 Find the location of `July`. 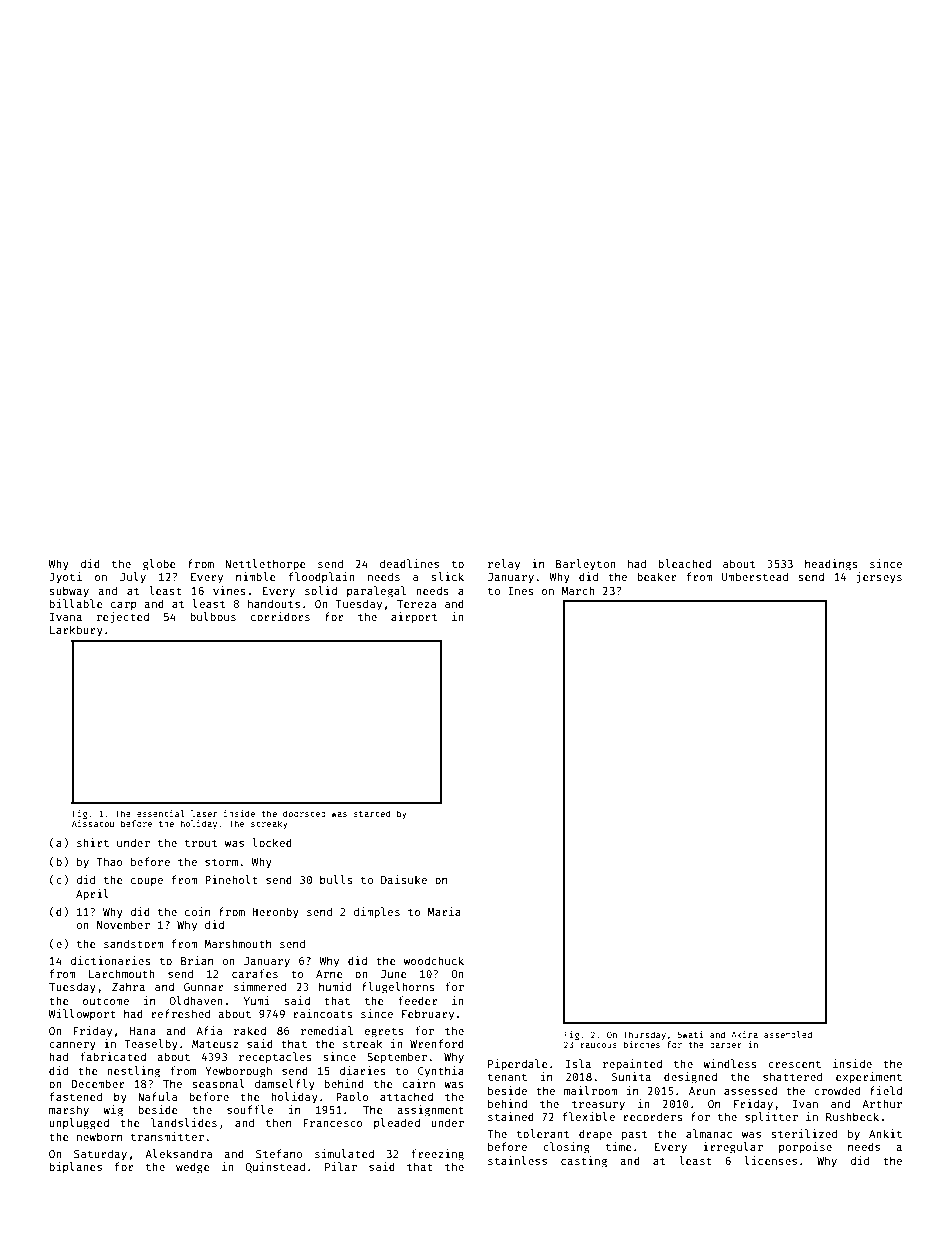

July is located at coordinates (133, 578).
